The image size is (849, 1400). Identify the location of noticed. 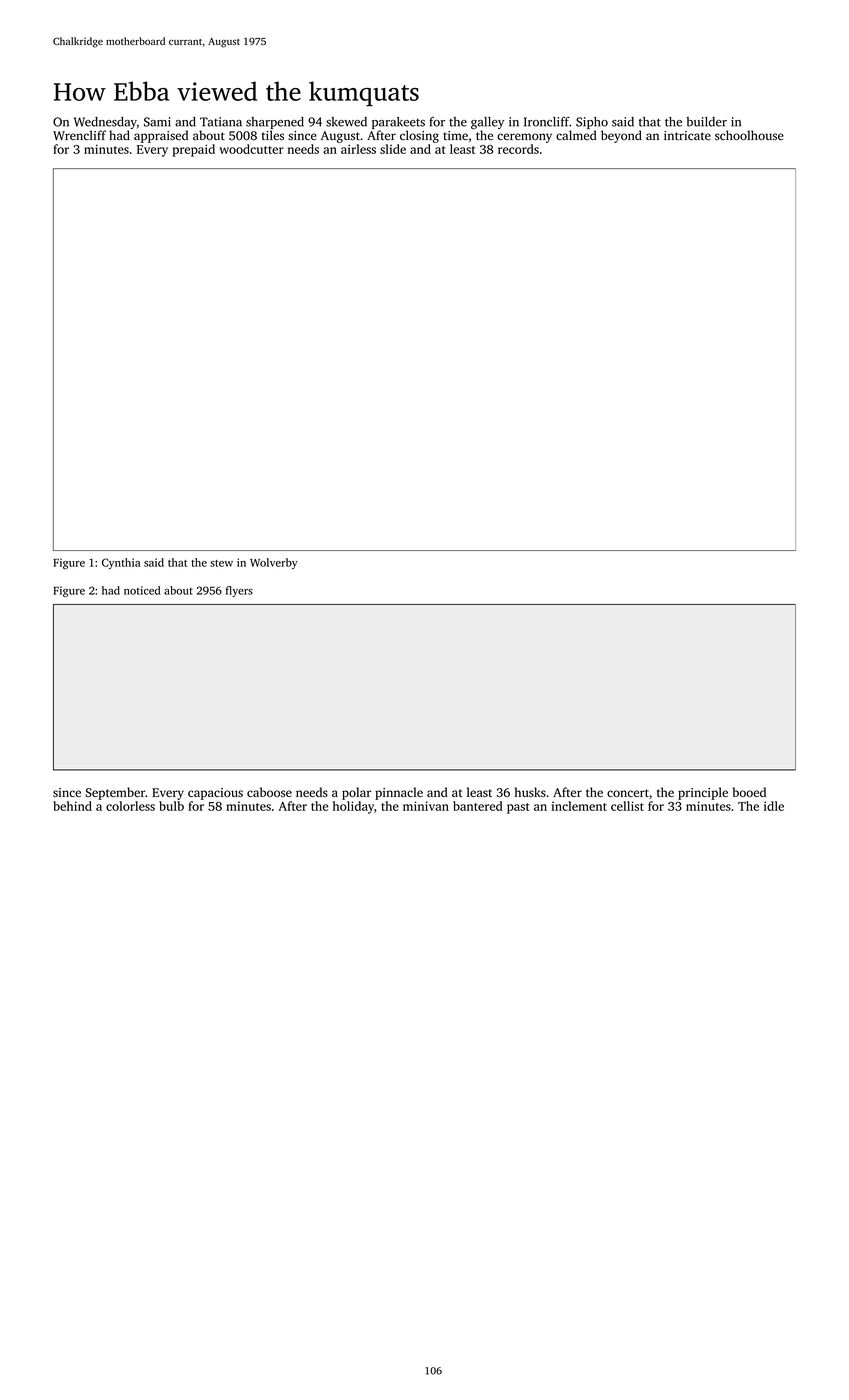
(142, 590).
